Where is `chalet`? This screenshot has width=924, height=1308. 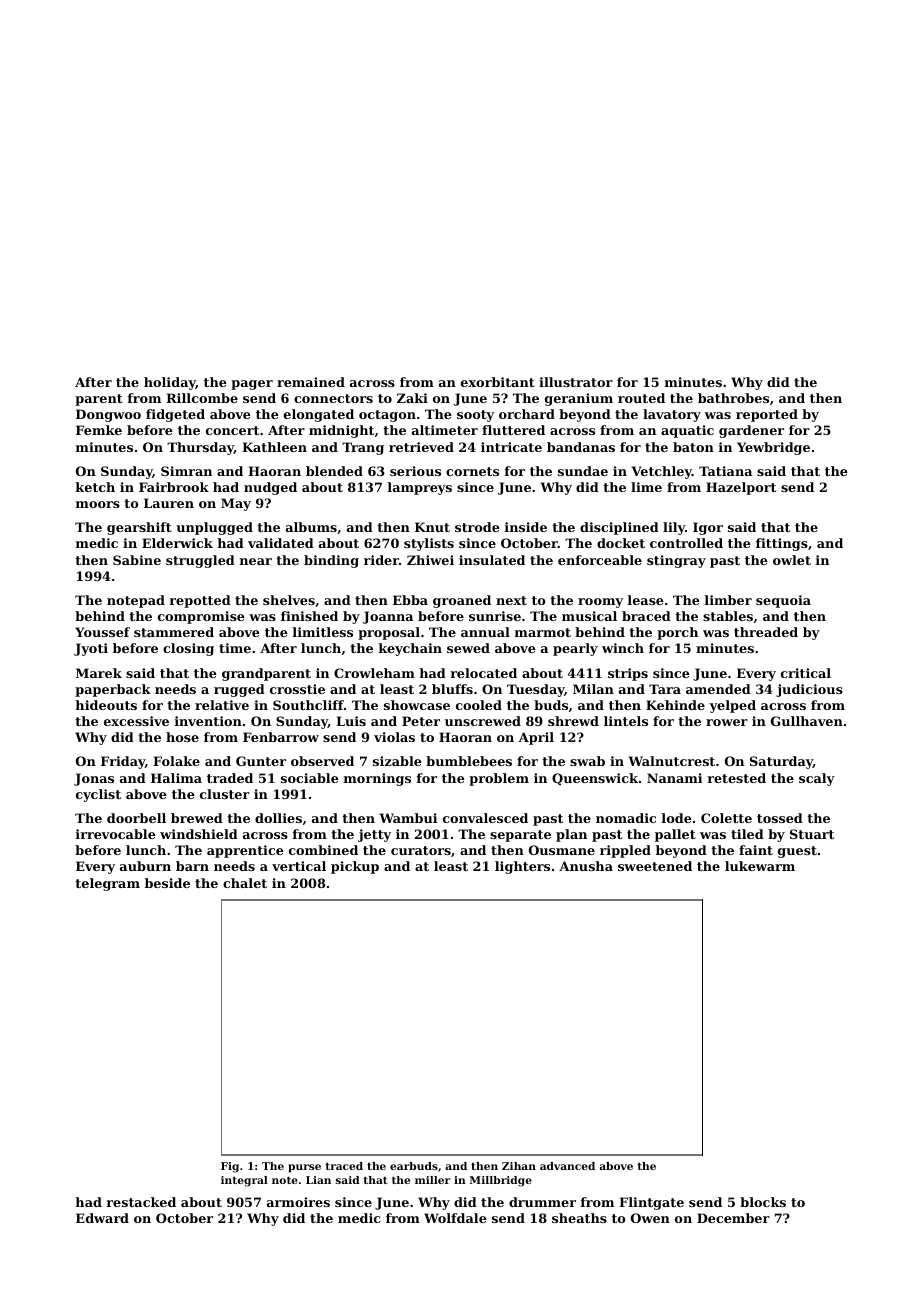 chalet is located at coordinates (245, 883).
